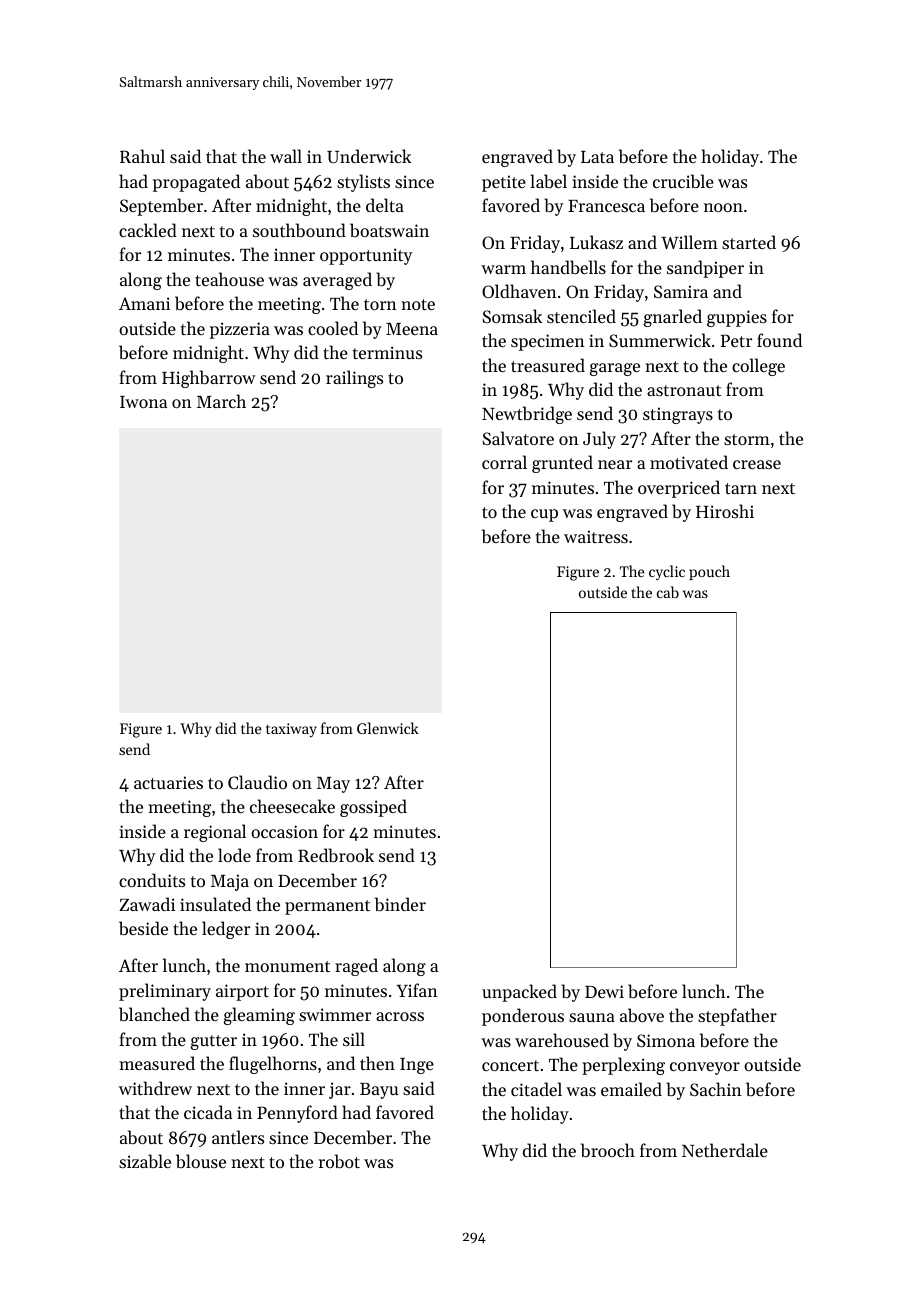  Describe the element at coordinates (196, 183) in the document. I see `propagated` at that location.
